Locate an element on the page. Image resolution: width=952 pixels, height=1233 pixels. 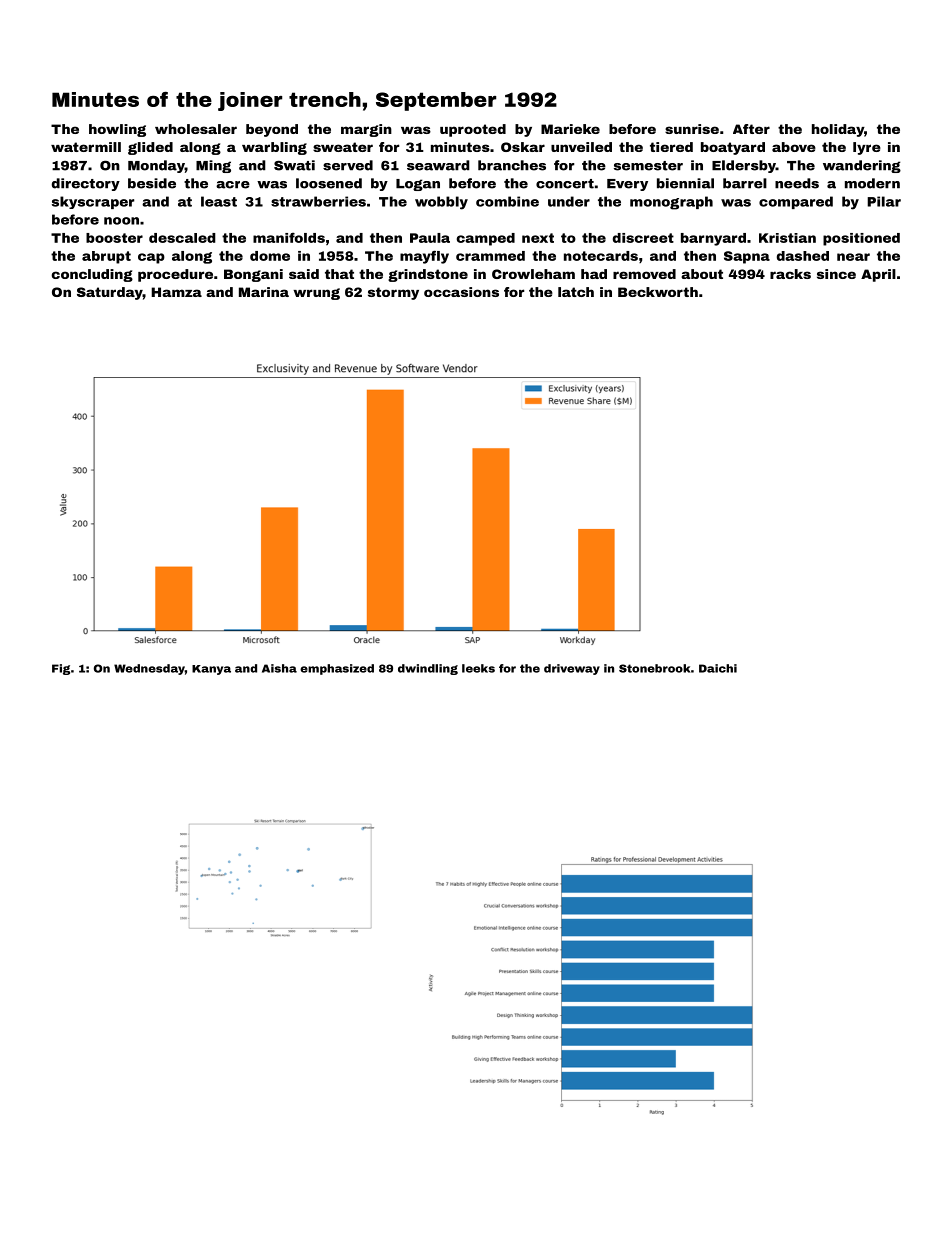
Aisha is located at coordinates (279, 668).
